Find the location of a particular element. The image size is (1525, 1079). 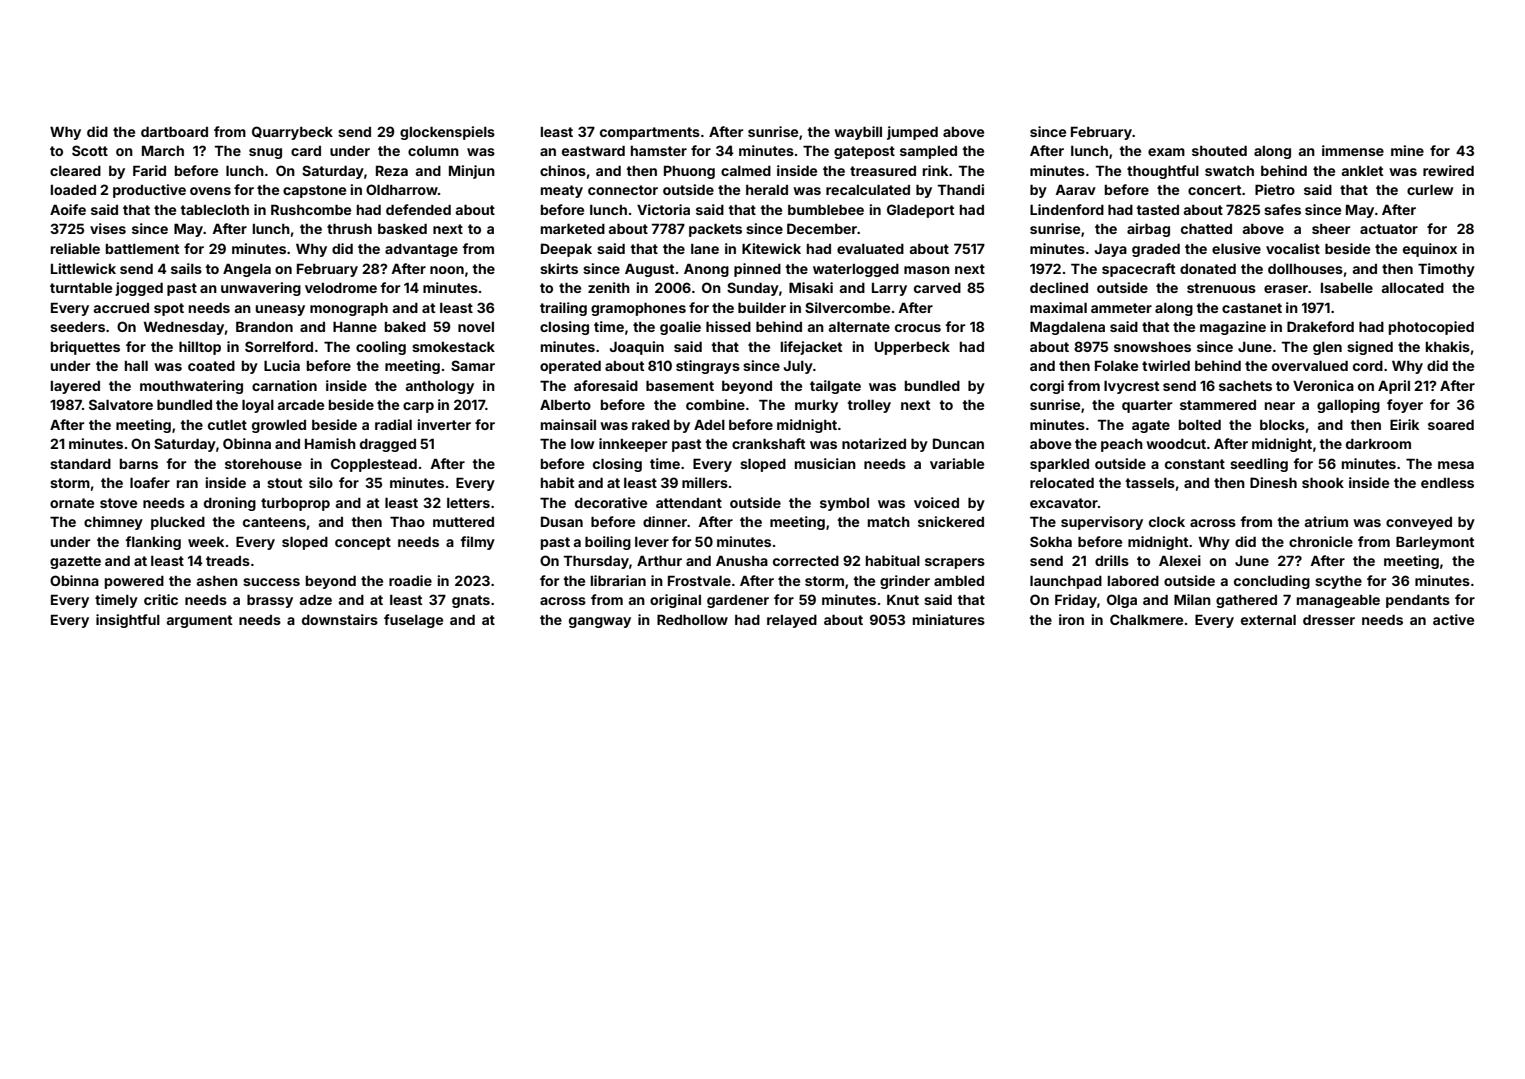

glockenspiels is located at coordinates (447, 133).
